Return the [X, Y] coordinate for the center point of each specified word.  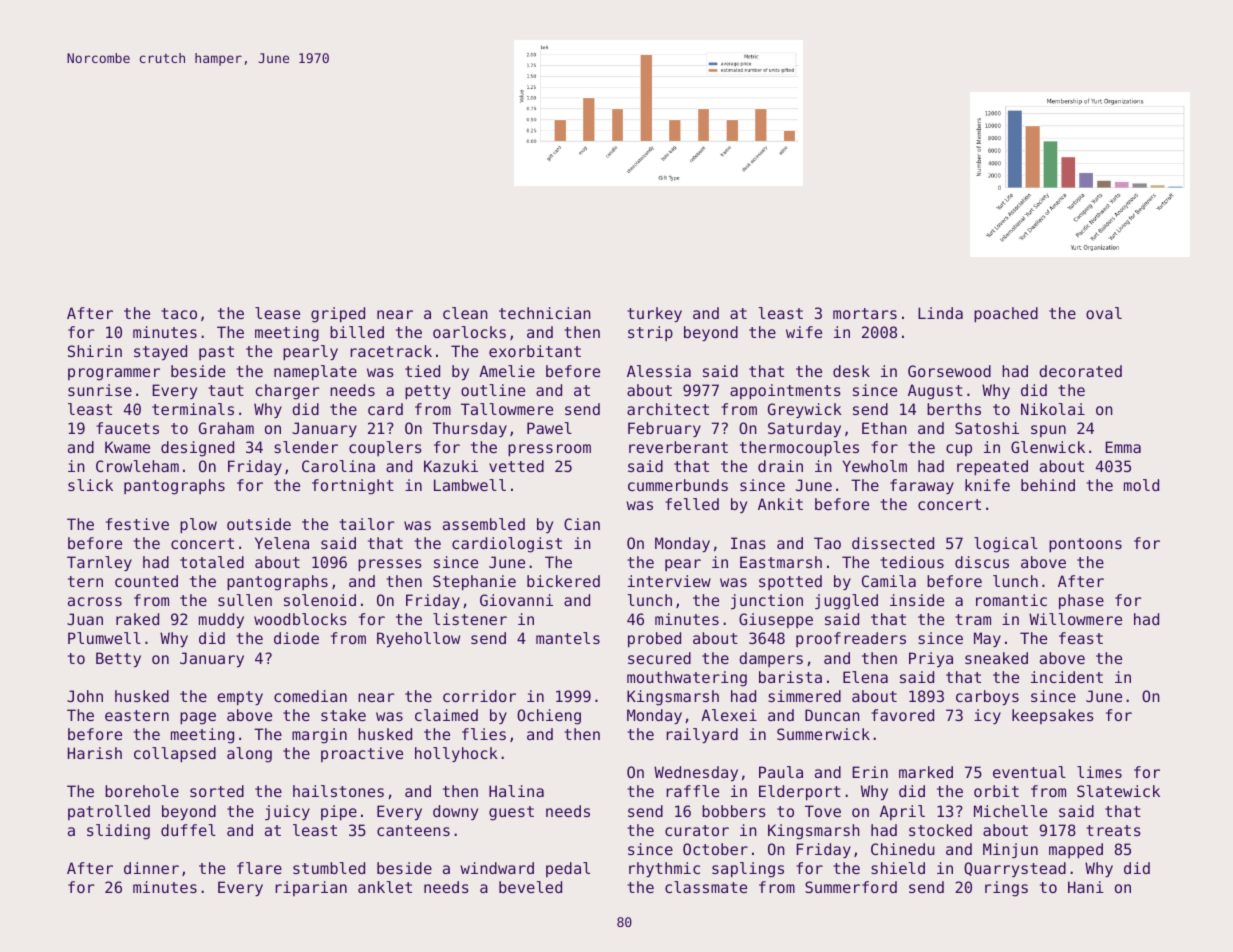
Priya [931, 659]
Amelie [507, 371]
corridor [479, 696]
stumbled [329, 868]
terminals [193, 409]
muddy [221, 620]
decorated [1080, 371]
